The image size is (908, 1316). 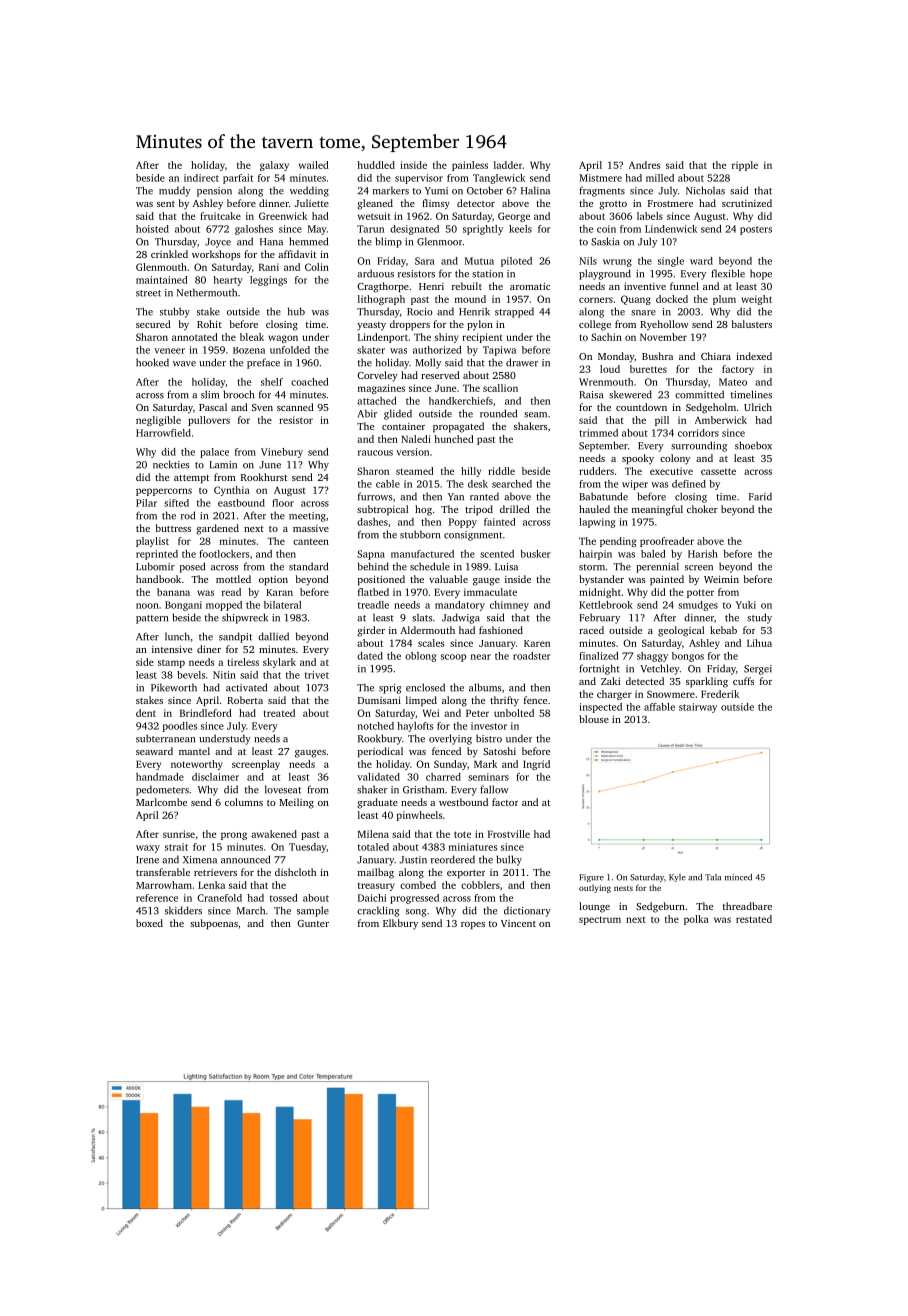 What do you see at coordinates (378, 911) in the screenshot?
I see `crackling` at bounding box center [378, 911].
